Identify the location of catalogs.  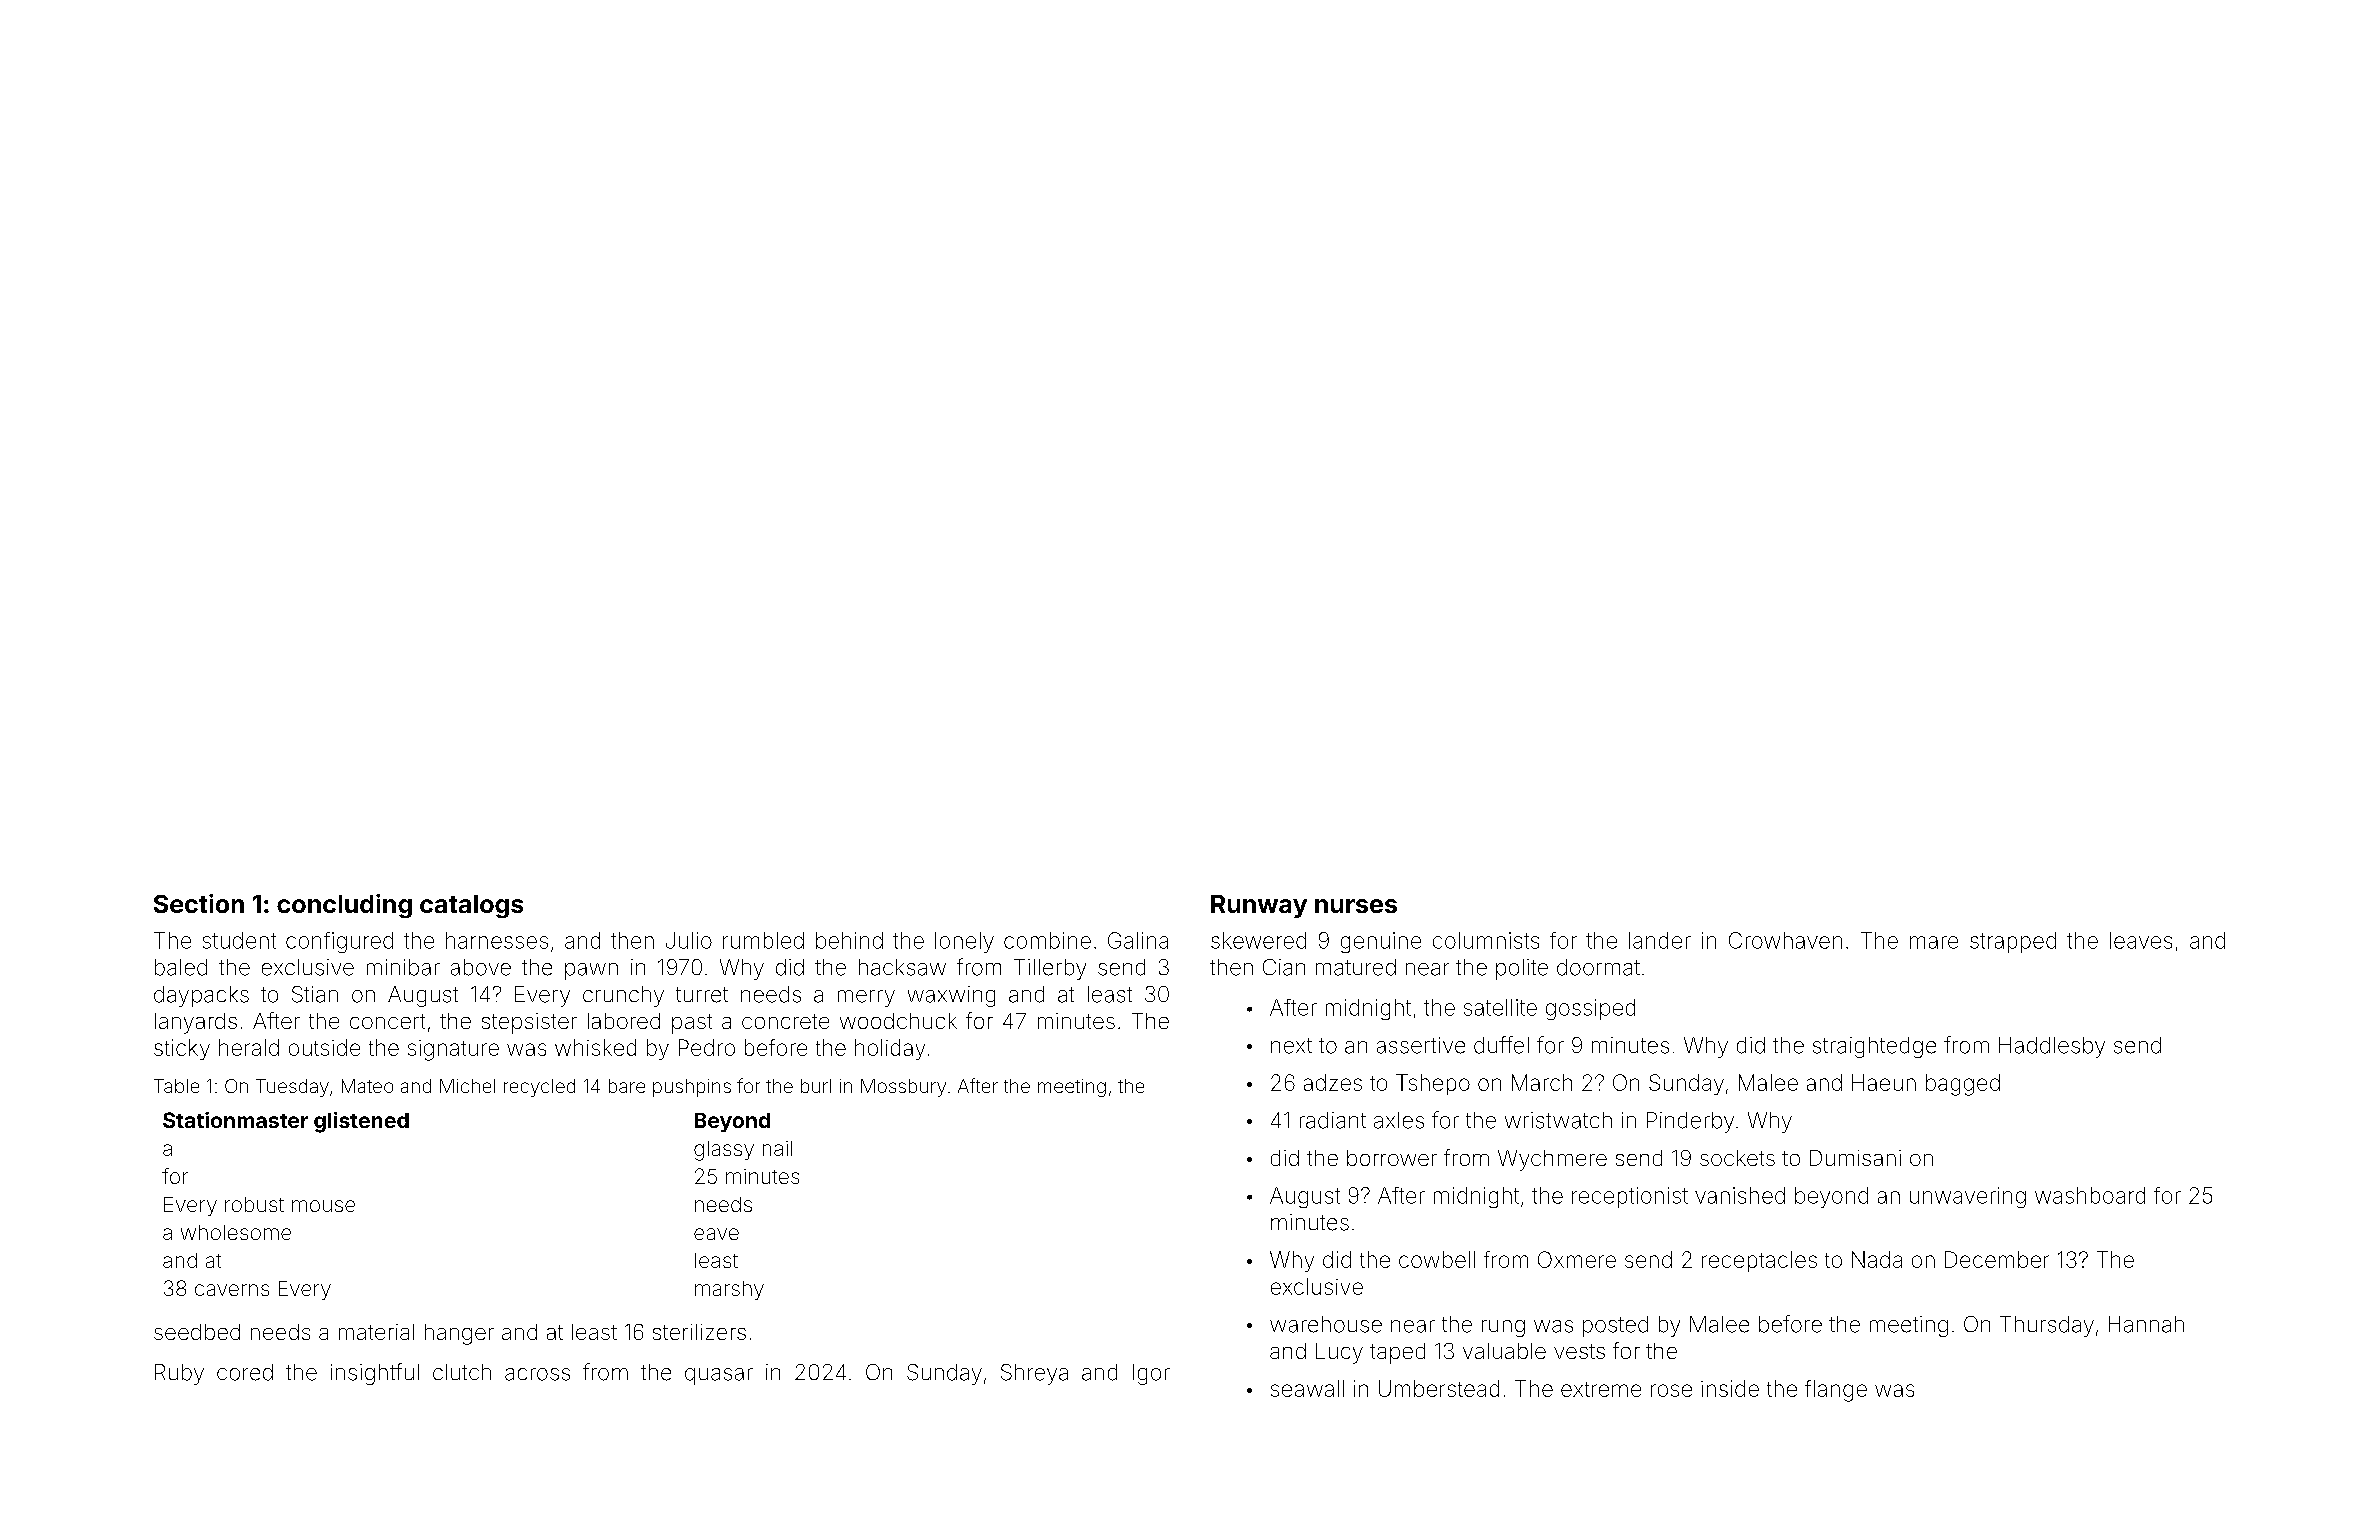
(471, 906).
